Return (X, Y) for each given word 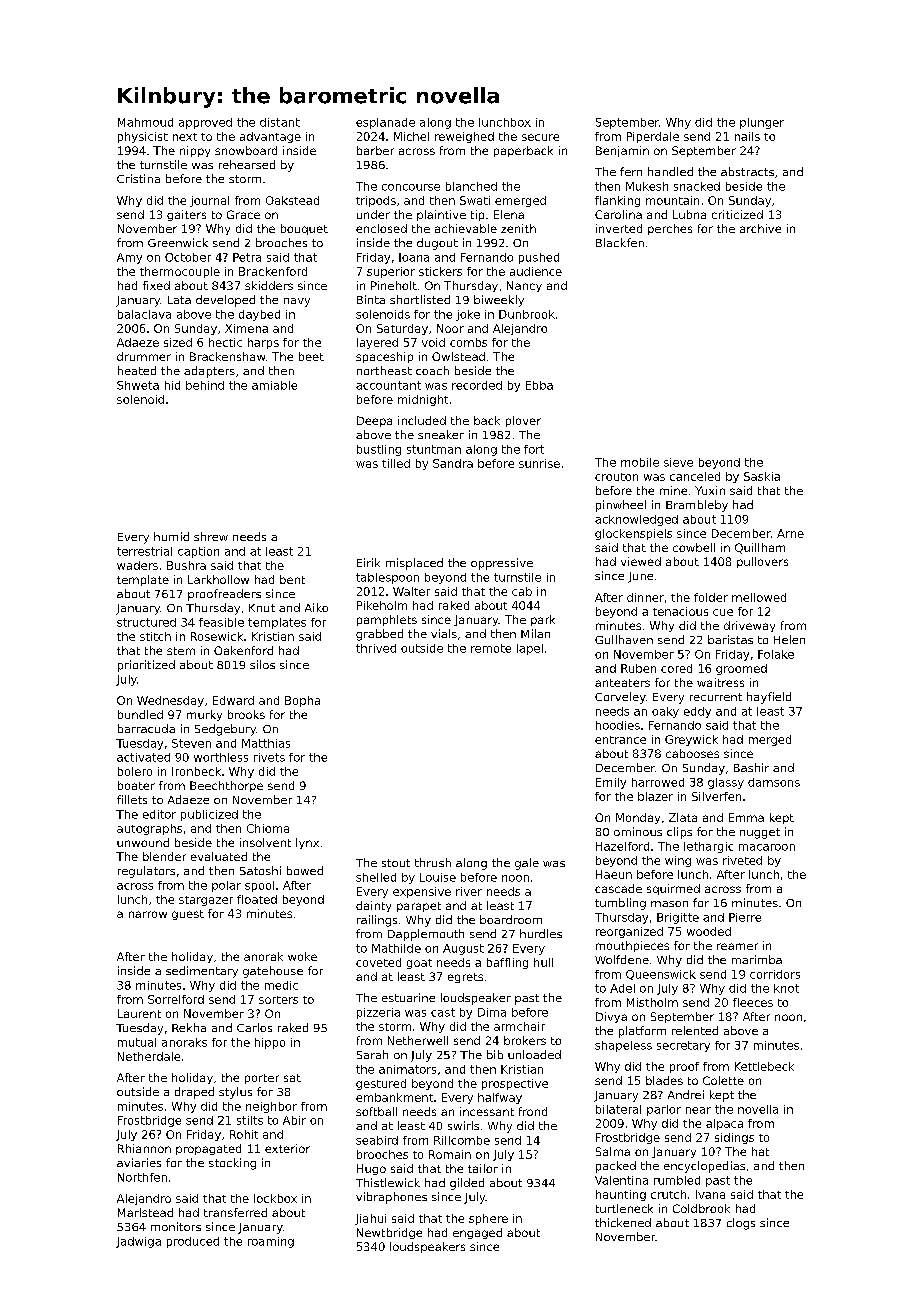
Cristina (138, 178)
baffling (507, 963)
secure (540, 137)
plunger (762, 123)
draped (194, 1093)
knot (786, 988)
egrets (465, 978)
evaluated (219, 856)
